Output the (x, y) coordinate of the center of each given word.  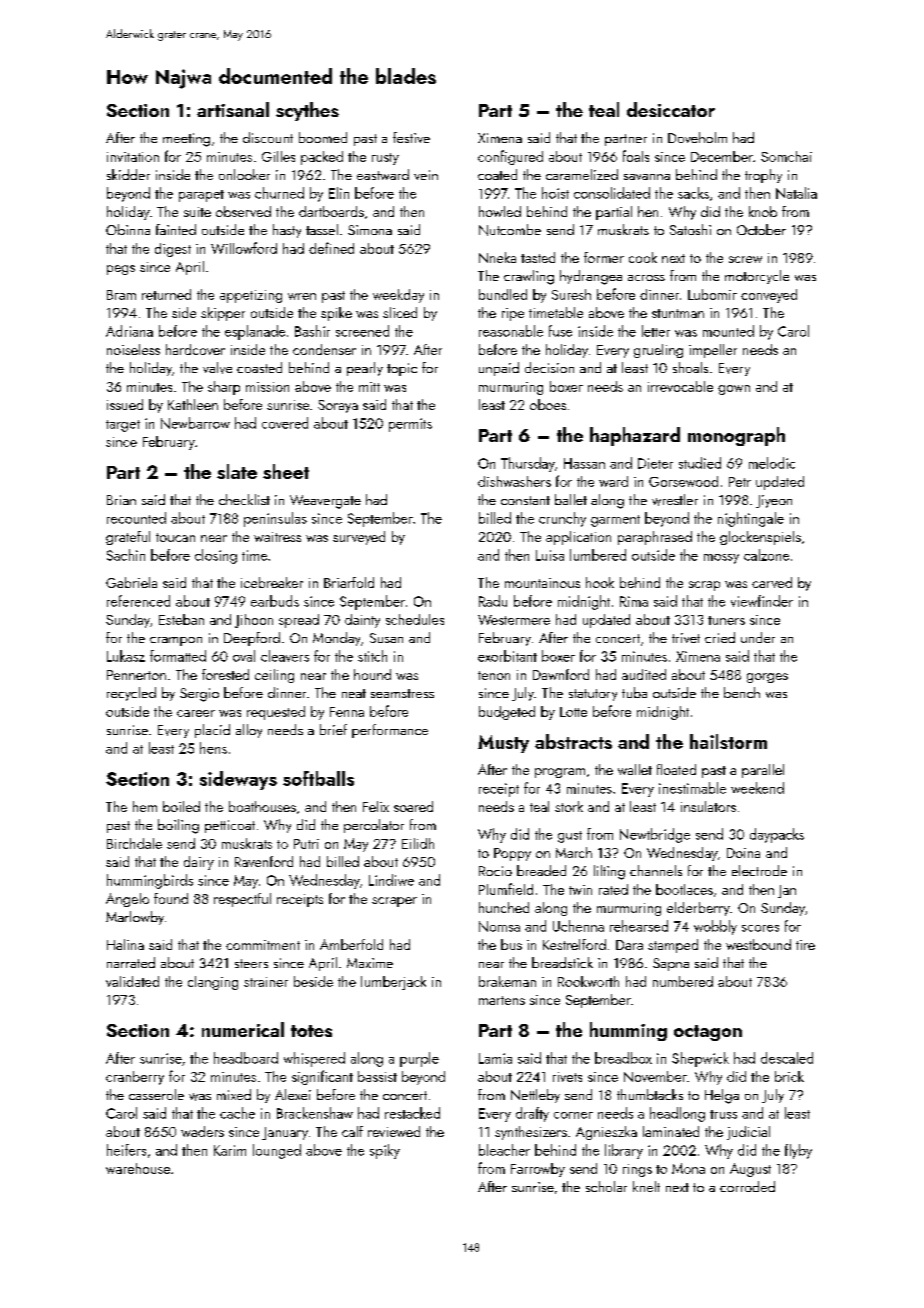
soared (413, 806)
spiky (385, 1151)
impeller (713, 351)
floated (676, 769)
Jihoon (254, 621)
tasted (538, 257)
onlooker (244, 174)
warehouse (138, 1168)
